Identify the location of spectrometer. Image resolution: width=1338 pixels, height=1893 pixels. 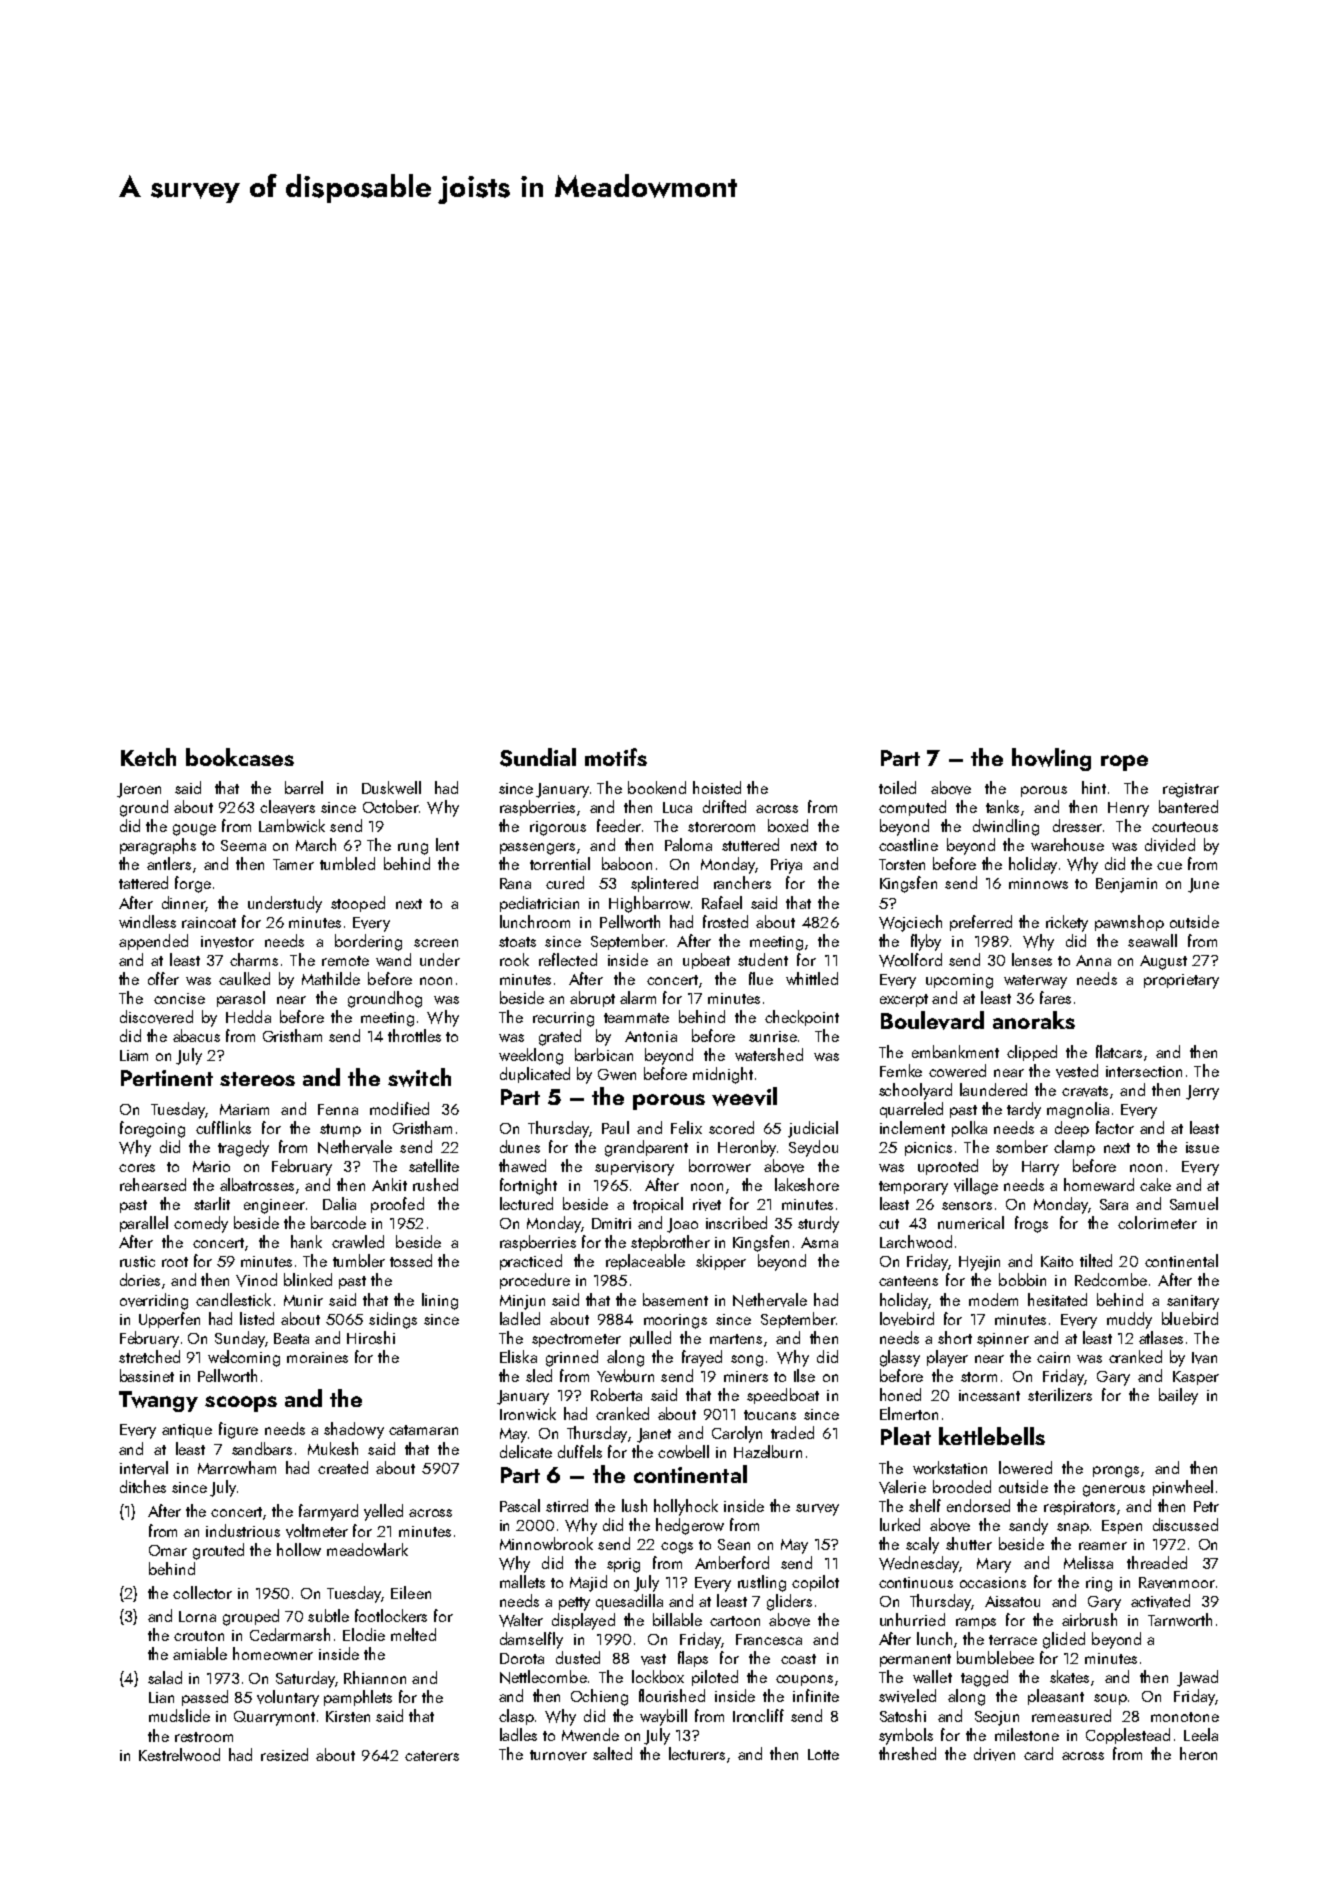
(576, 1340).
